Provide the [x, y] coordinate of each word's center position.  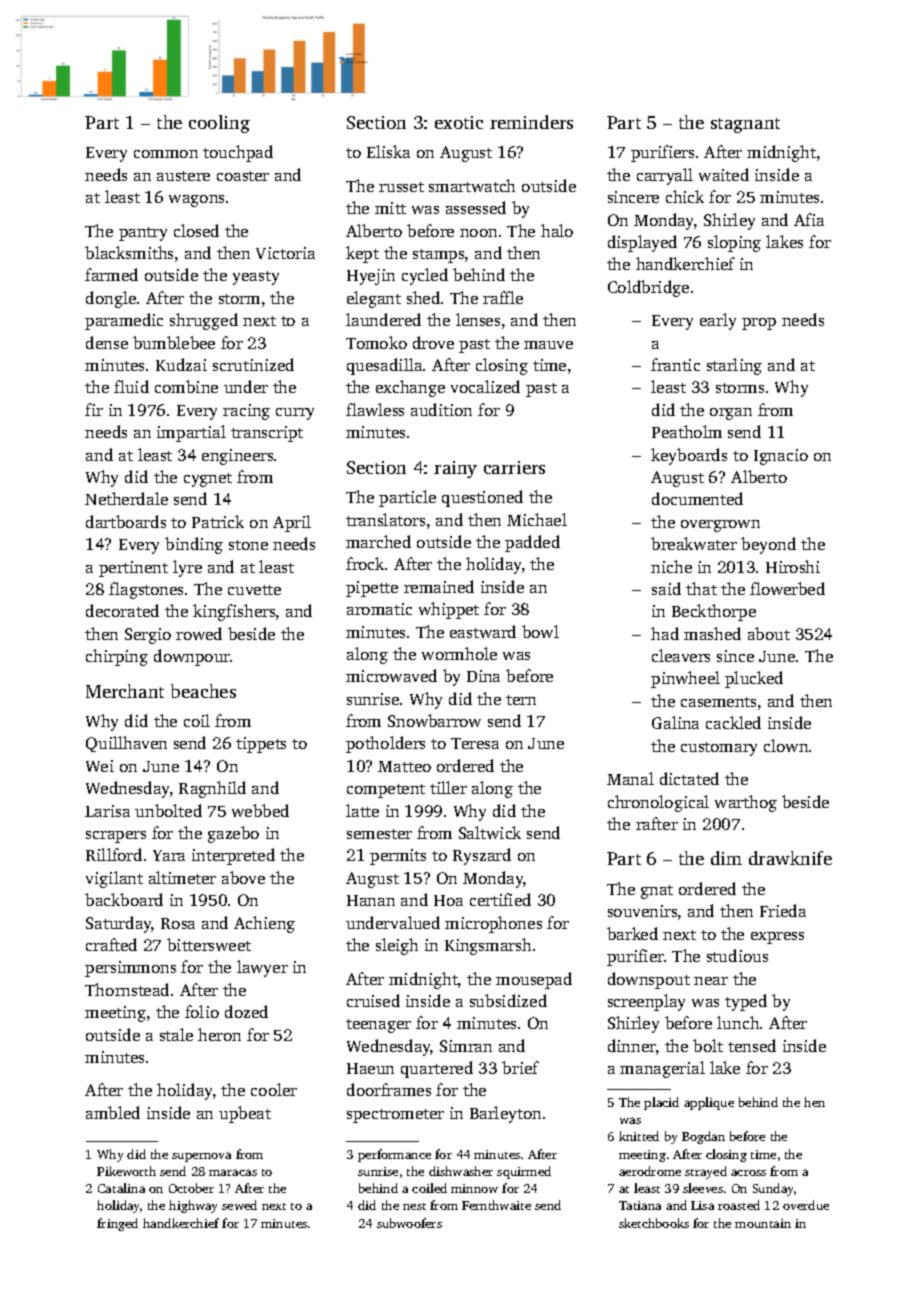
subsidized [508, 1000]
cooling [219, 124]
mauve [548, 345]
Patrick [218, 521]
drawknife [790, 858]
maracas [233, 1172]
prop [759, 324]
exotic [459, 122]
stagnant [745, 125]
